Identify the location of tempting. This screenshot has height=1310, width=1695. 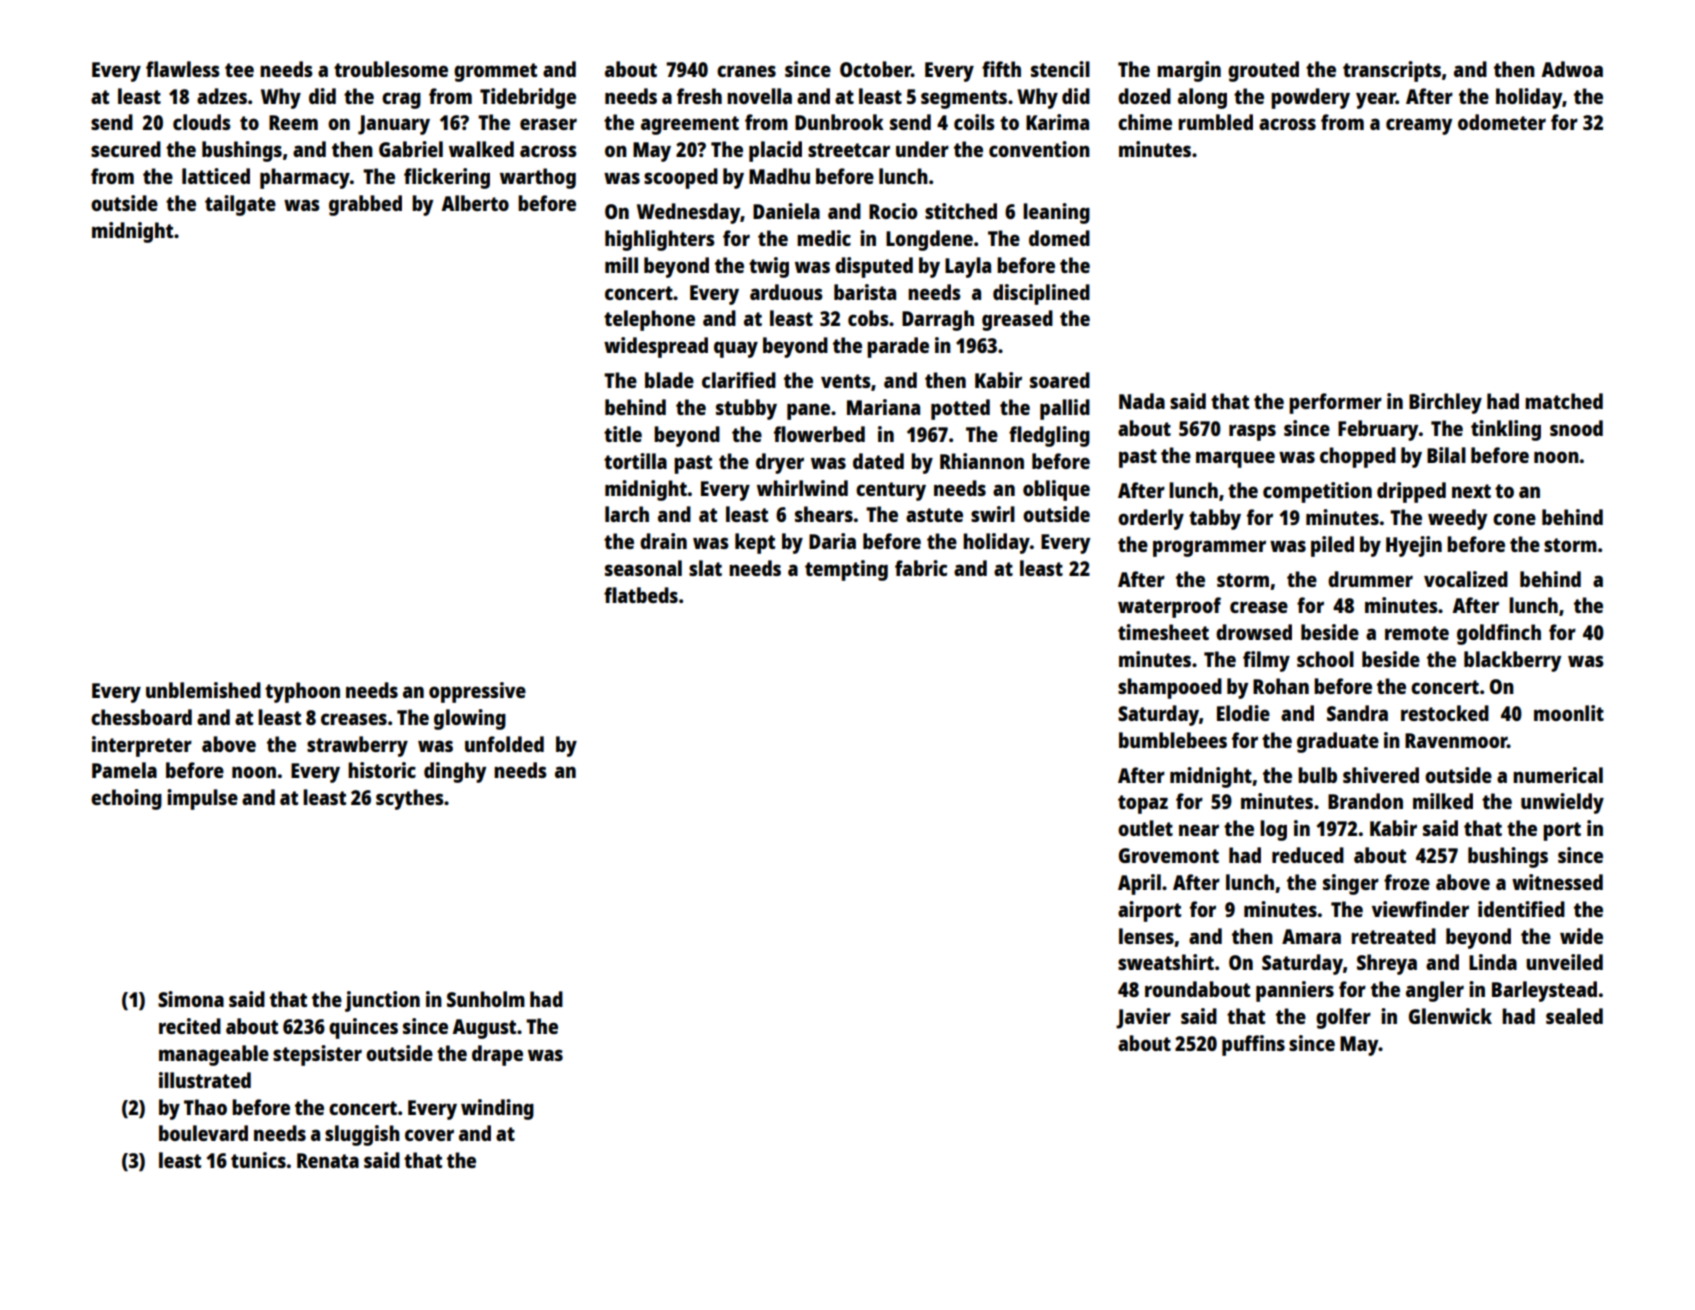
(846, 570).
